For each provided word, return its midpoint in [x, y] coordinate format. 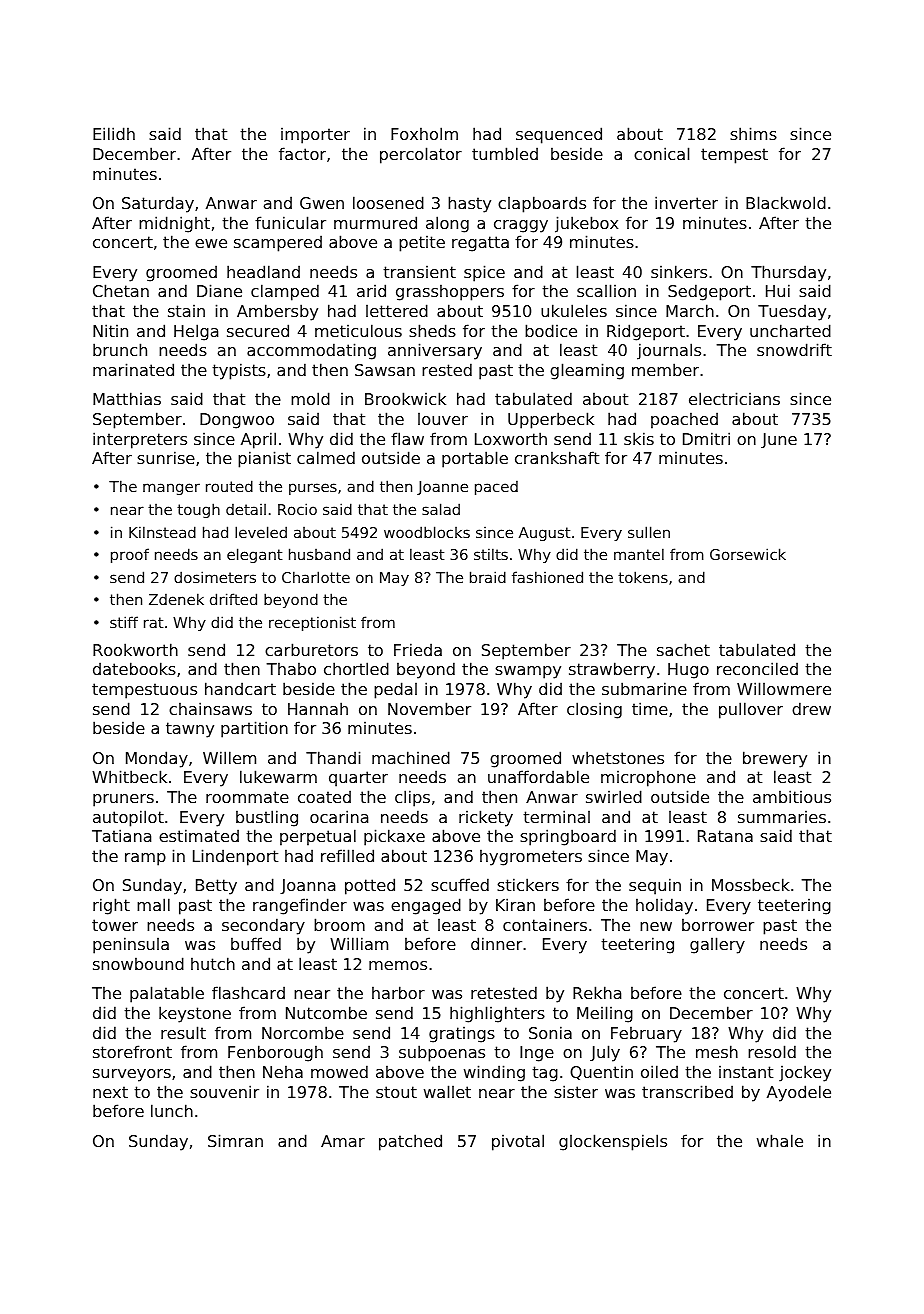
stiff [124, 622]
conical [661, 153]
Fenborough [275, 1053]
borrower [718, 924]
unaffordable [538, 776]
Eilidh [114, 133]
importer [315, 136]
